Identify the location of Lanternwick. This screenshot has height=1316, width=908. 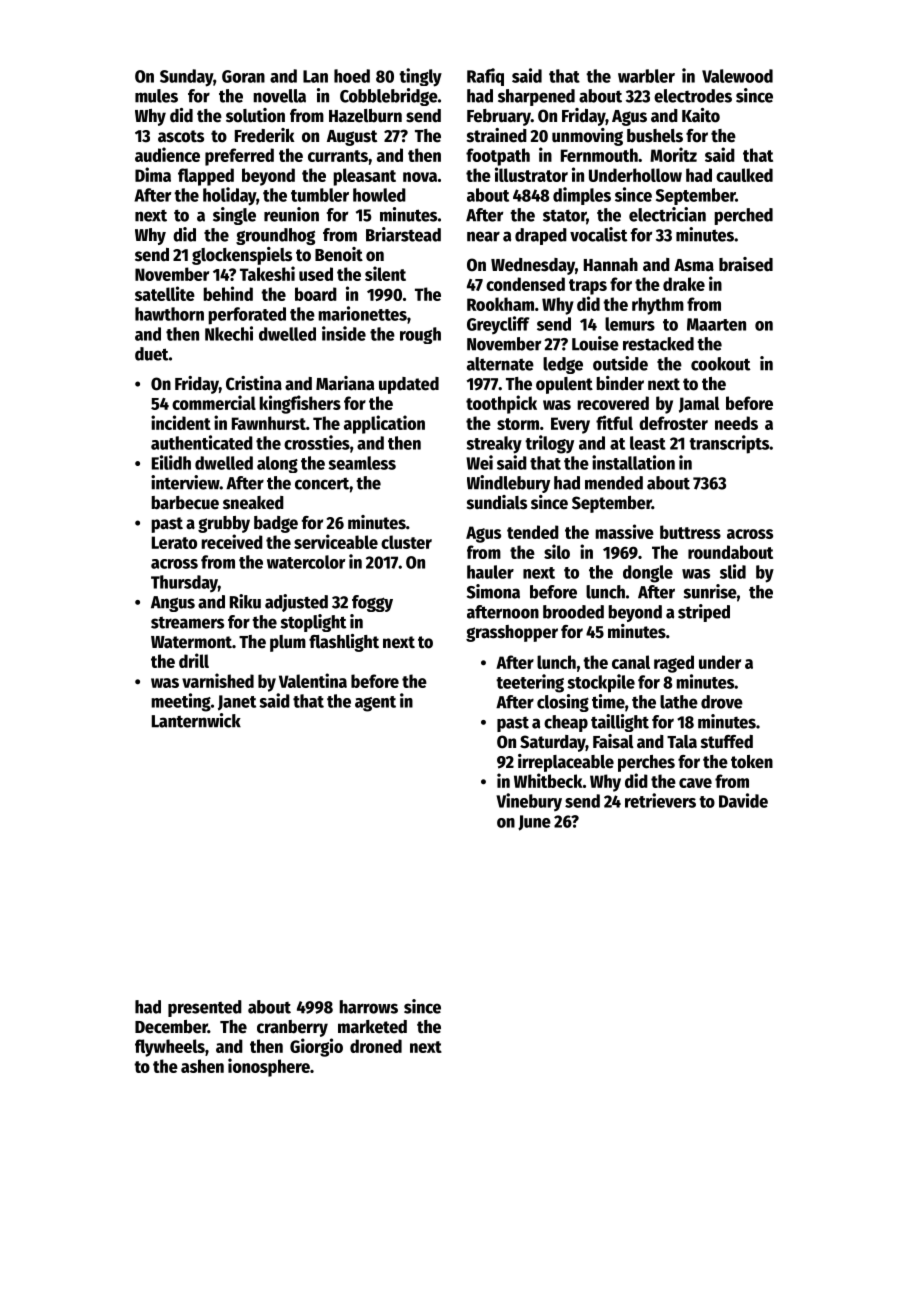
(196, 720).
